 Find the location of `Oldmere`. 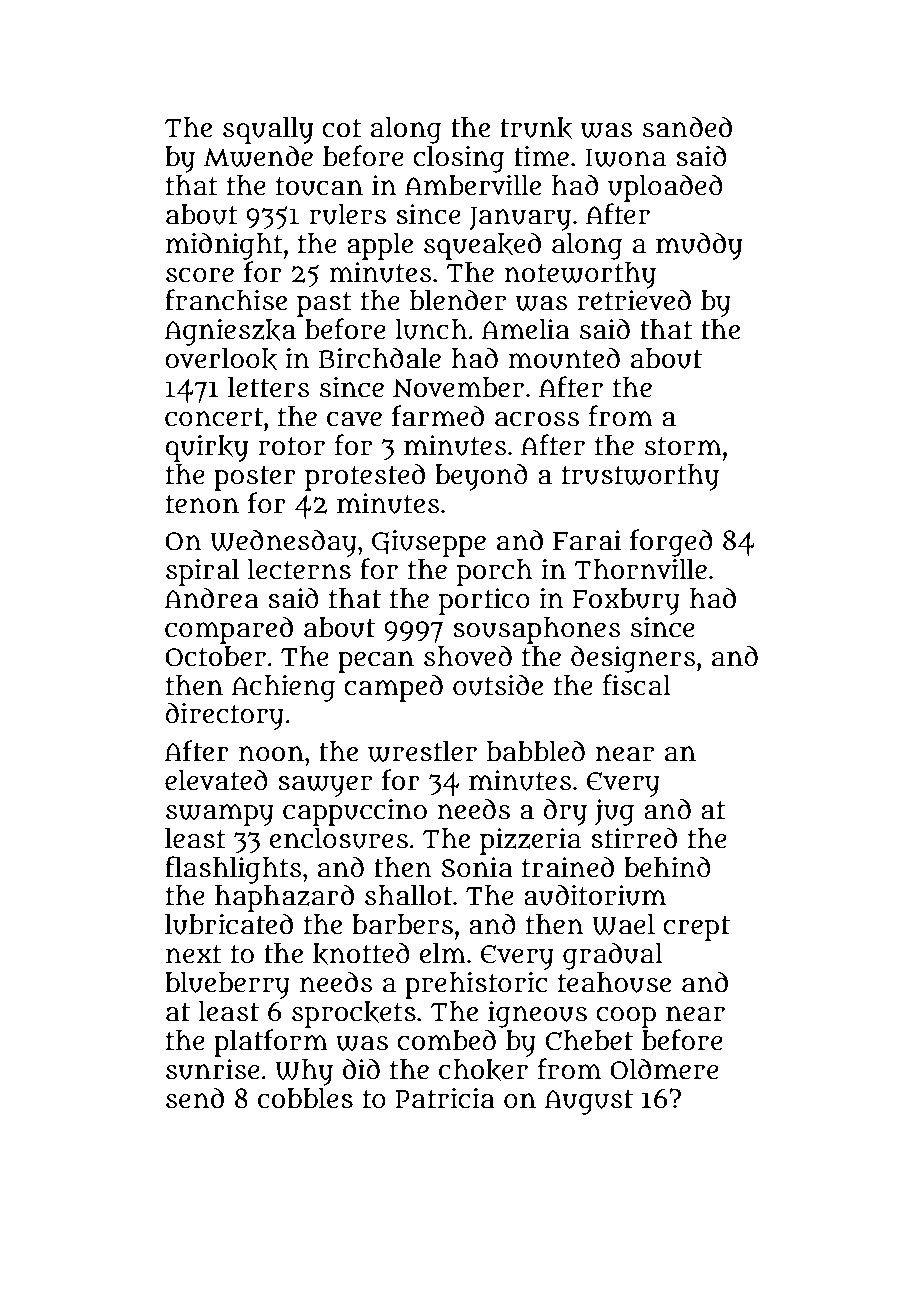

Oldmere is located at coordinates (664, 1069).
